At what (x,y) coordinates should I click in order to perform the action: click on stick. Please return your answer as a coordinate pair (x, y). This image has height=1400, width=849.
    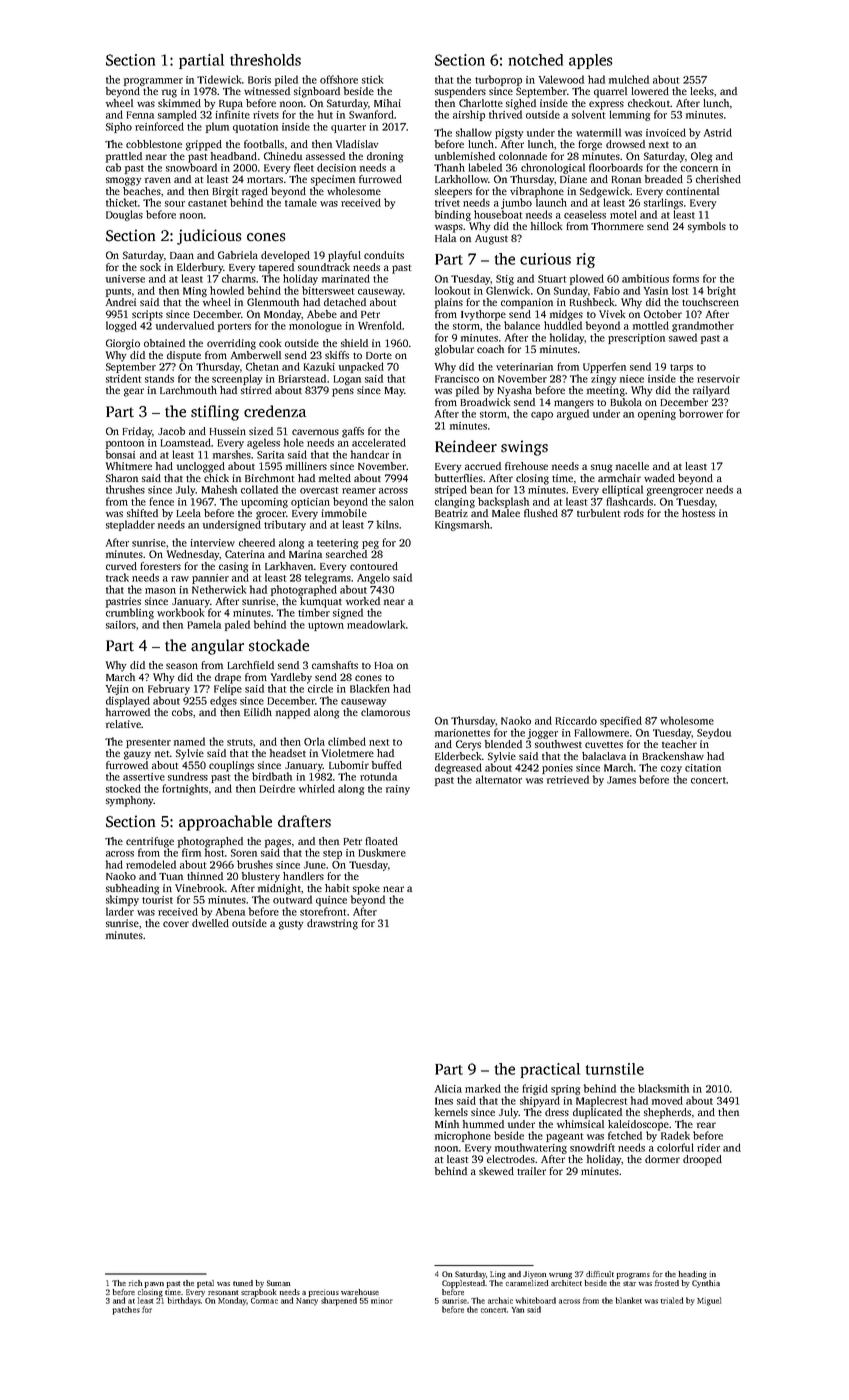
    Looking at the image, I should click on (372, 79).
